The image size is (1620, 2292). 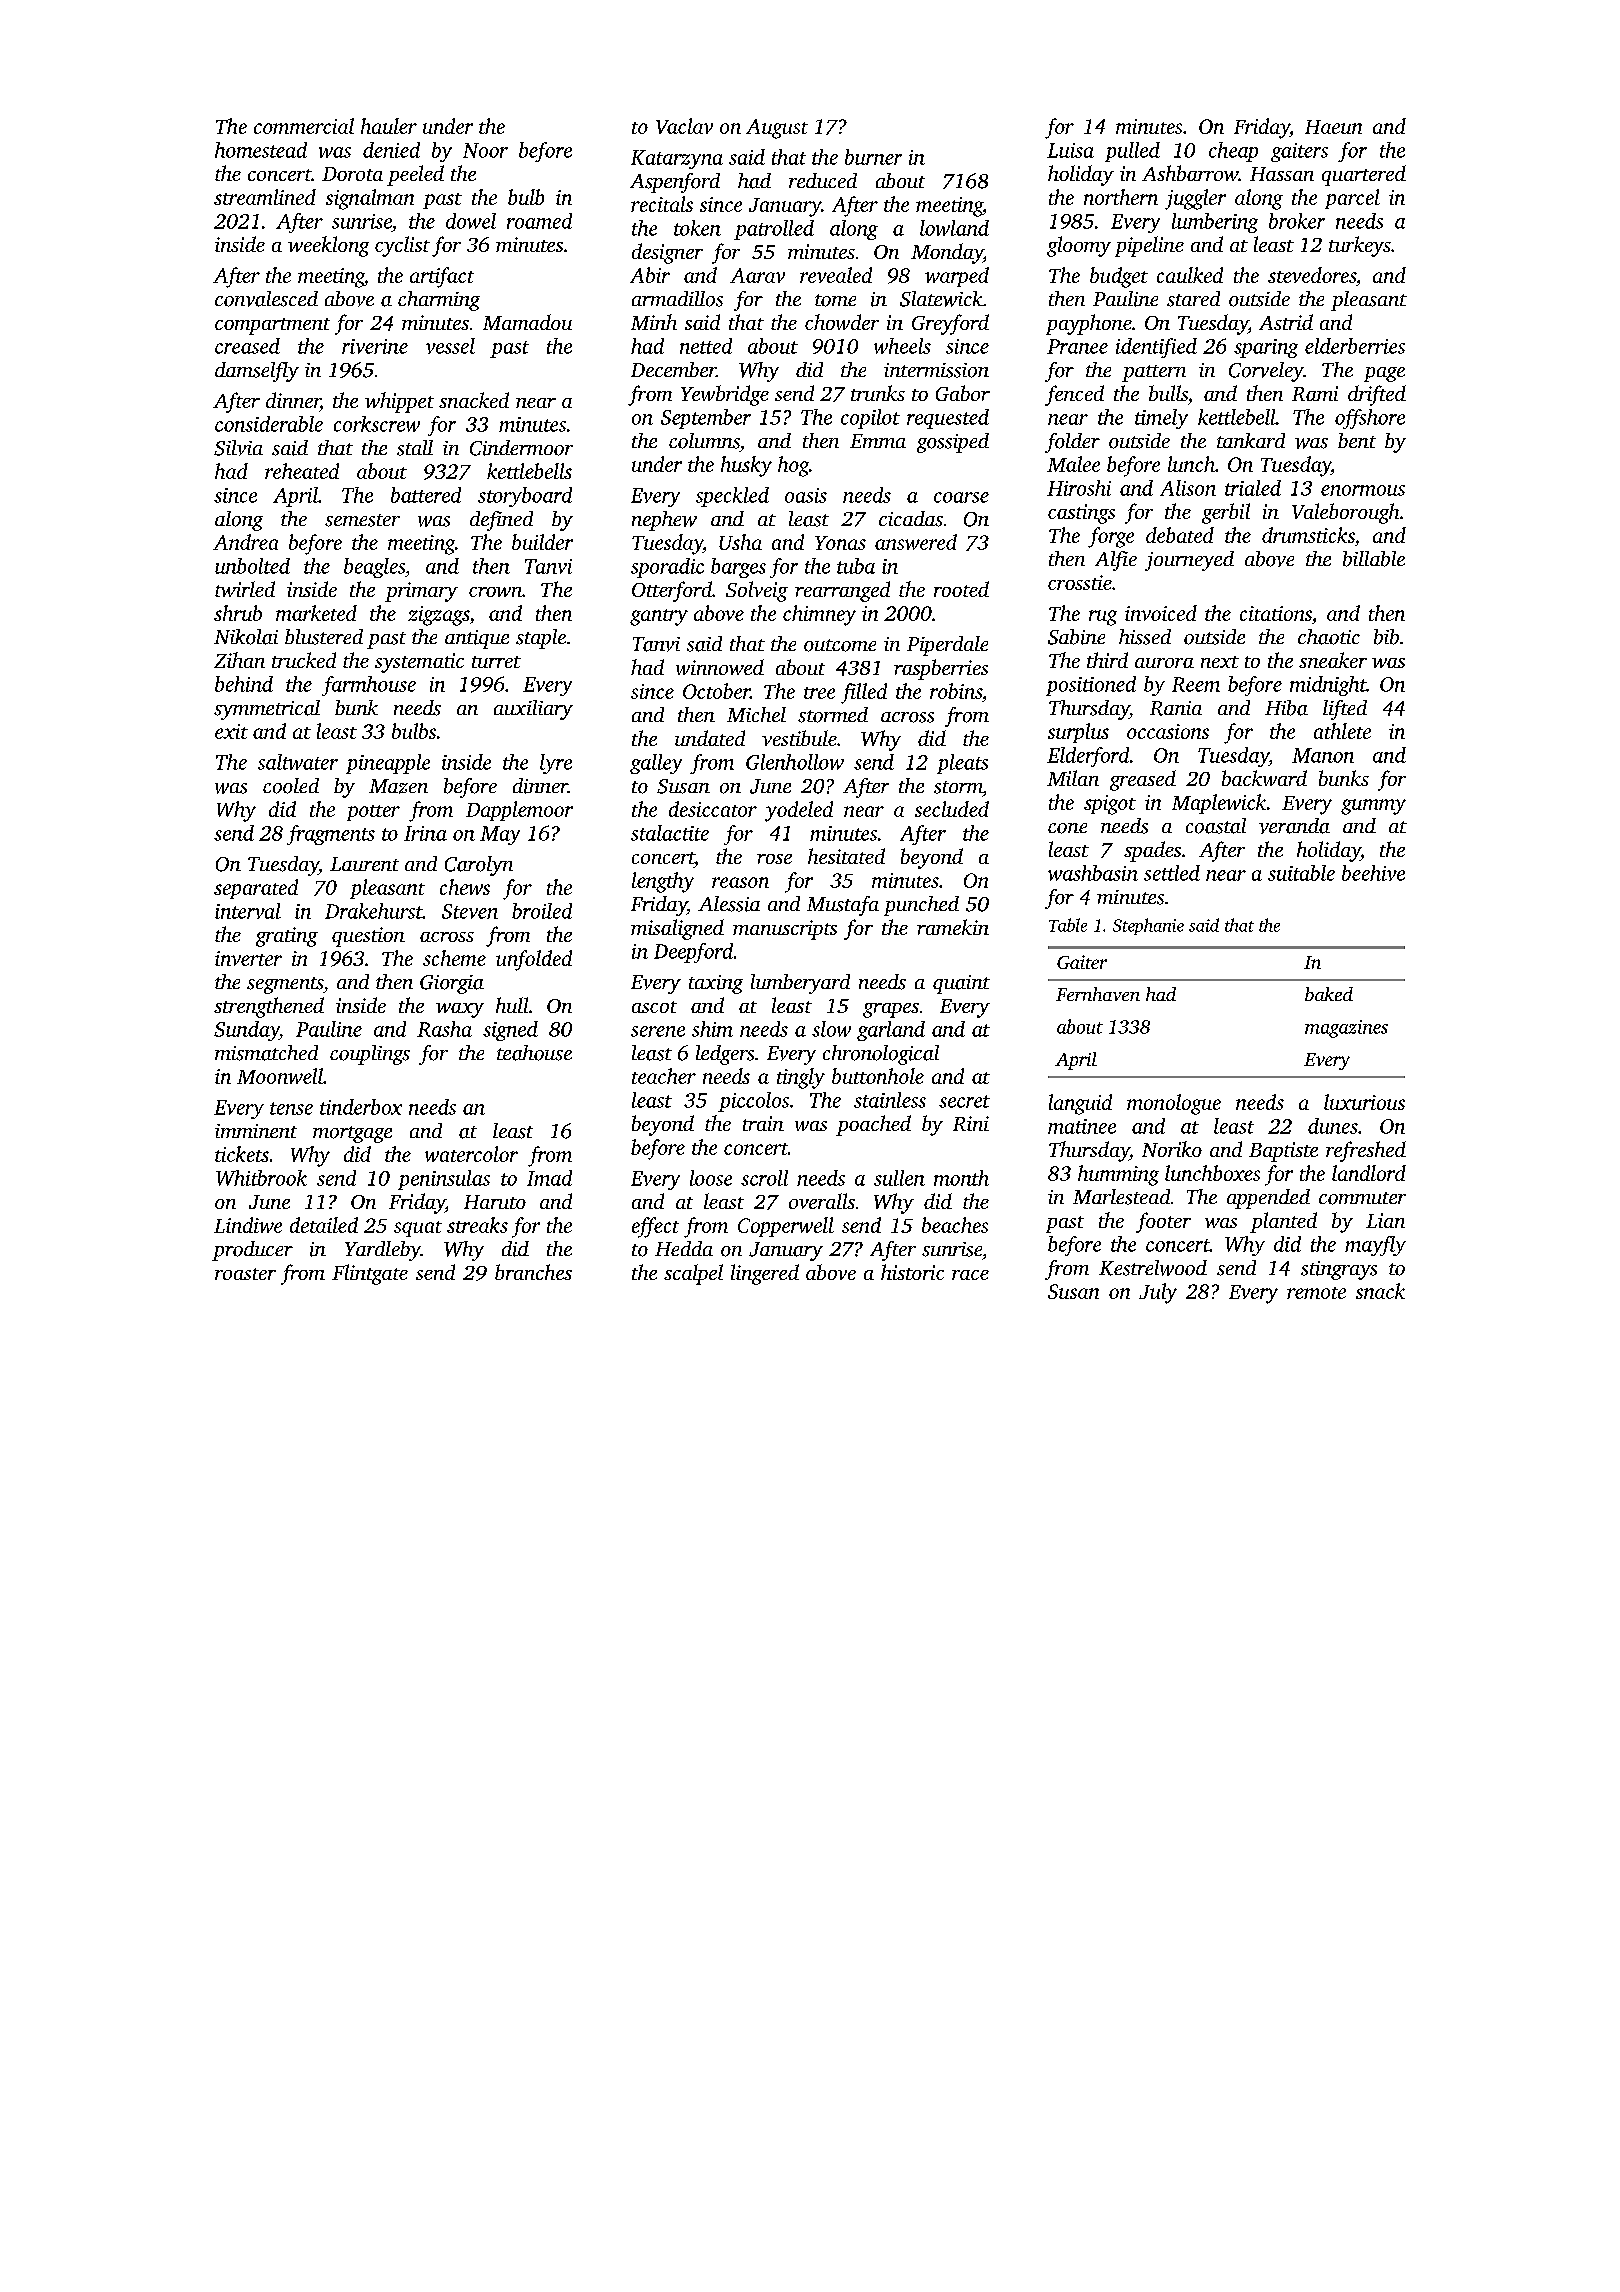 What do you see at coordinates (693, 1274) in the screenshot?
I see `scalpel` at bounding box center [693, 1274].
